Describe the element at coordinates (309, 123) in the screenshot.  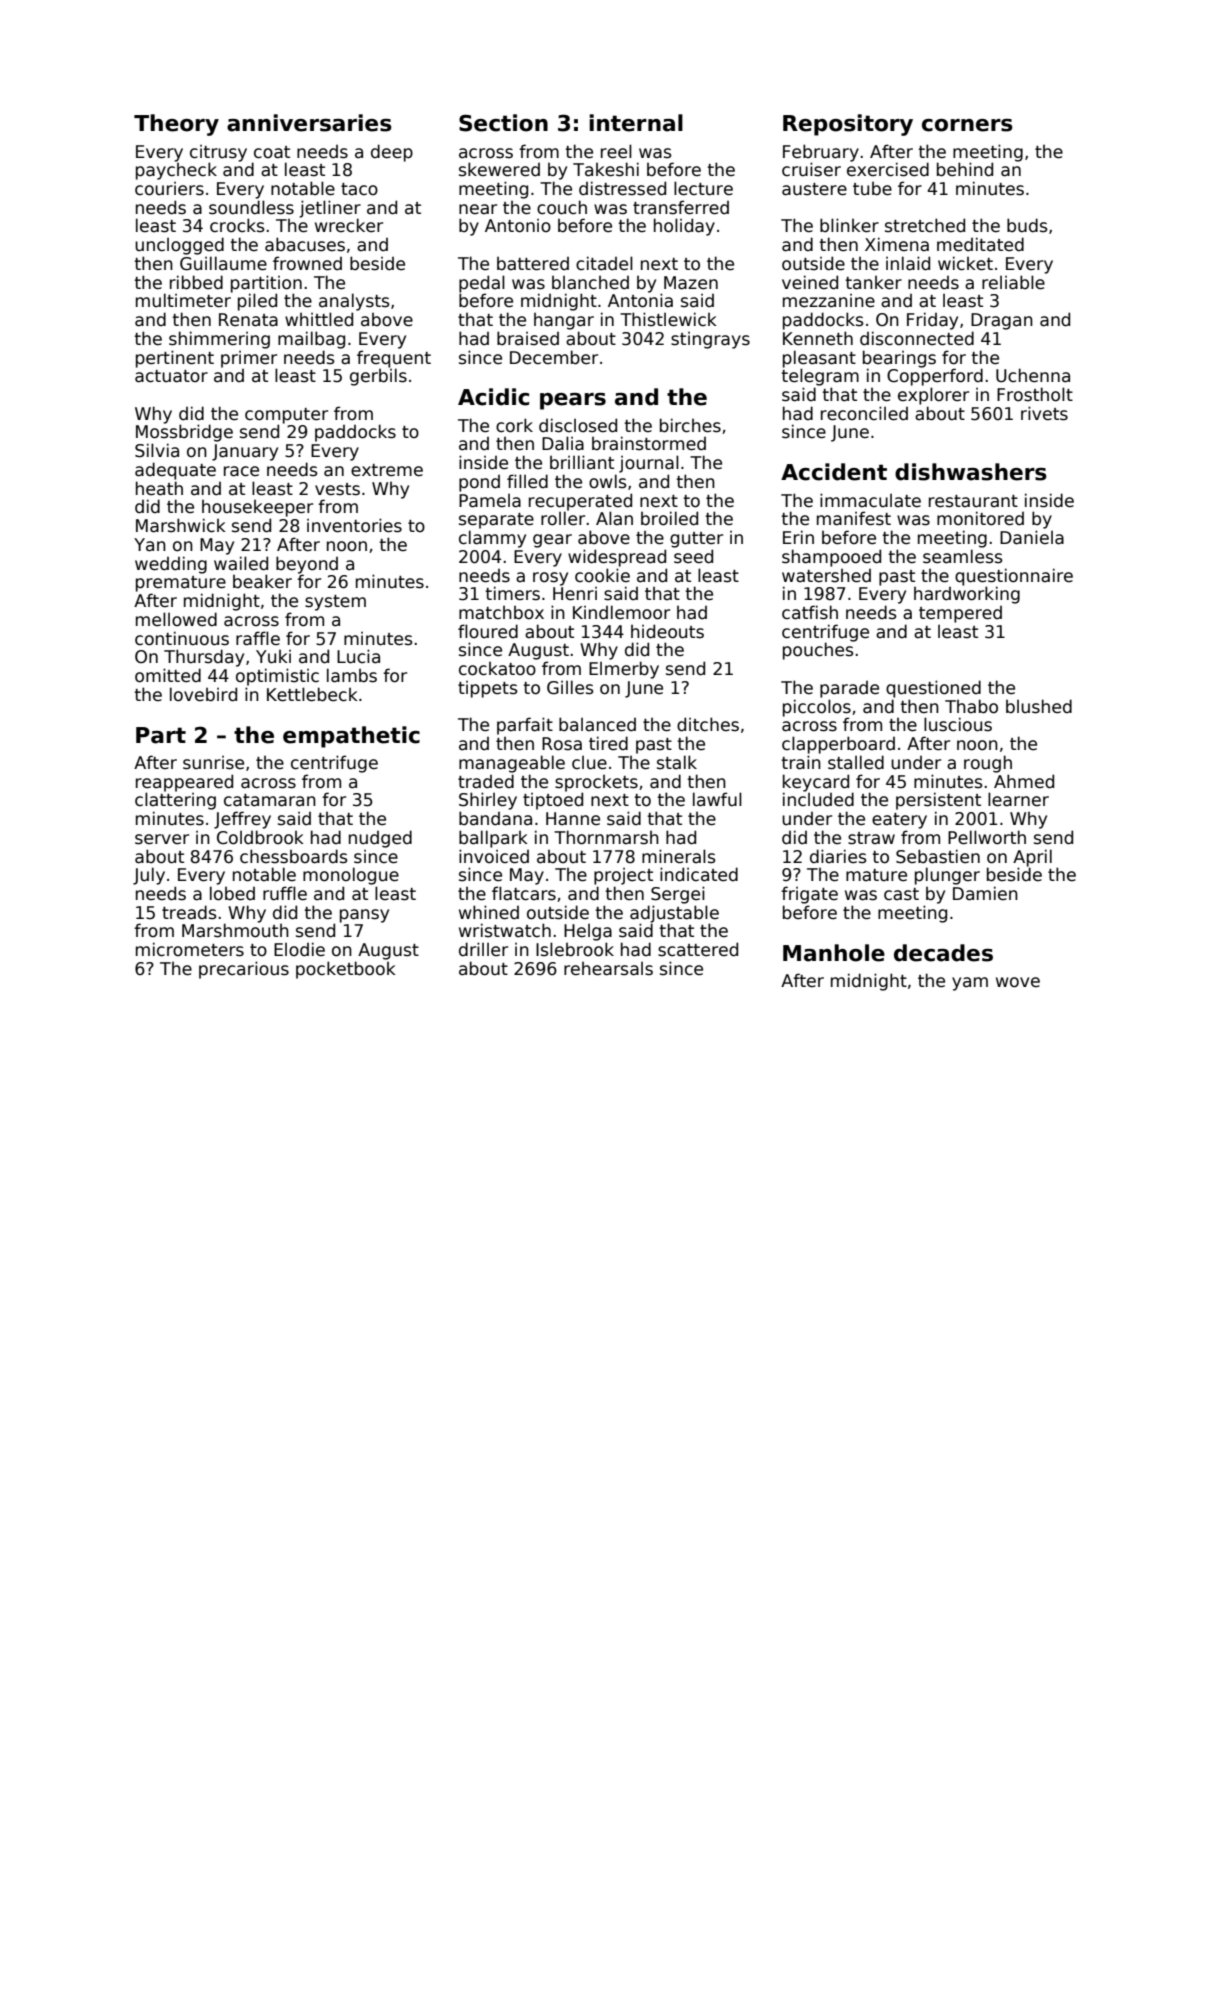
I see `anniversaries` at that location.
